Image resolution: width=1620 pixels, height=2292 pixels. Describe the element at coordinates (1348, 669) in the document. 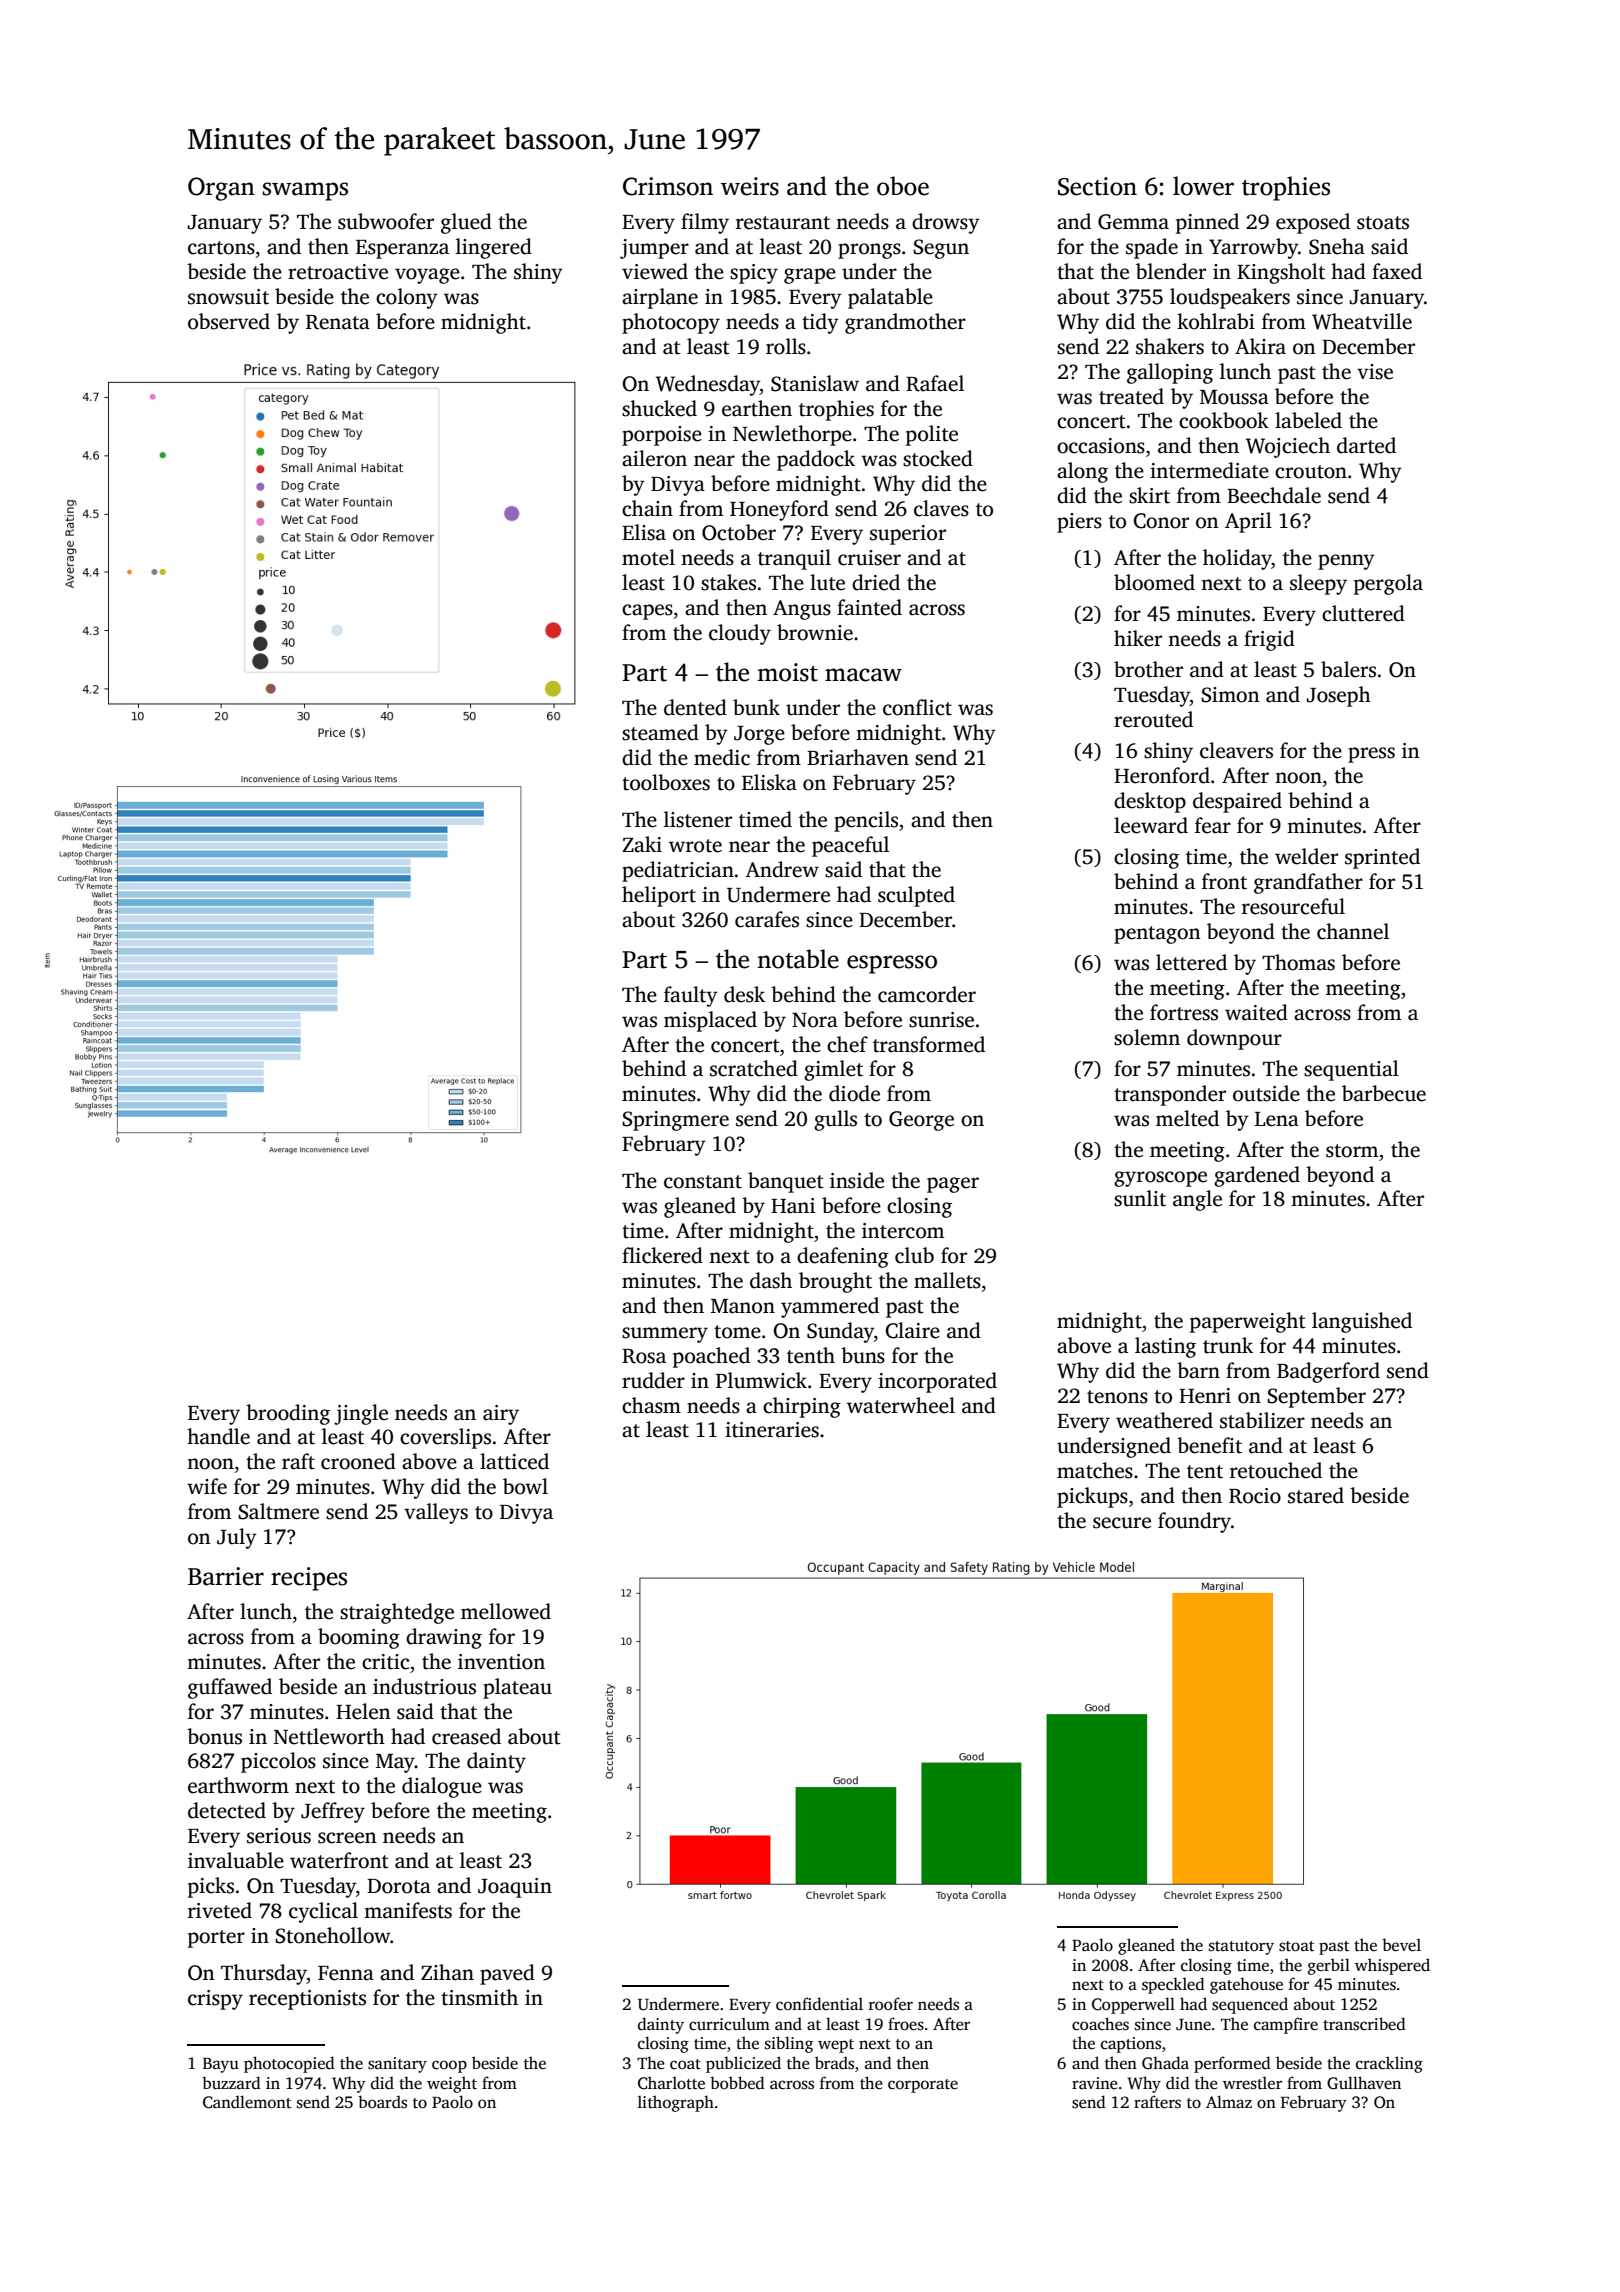

I see `balers` at that location.
